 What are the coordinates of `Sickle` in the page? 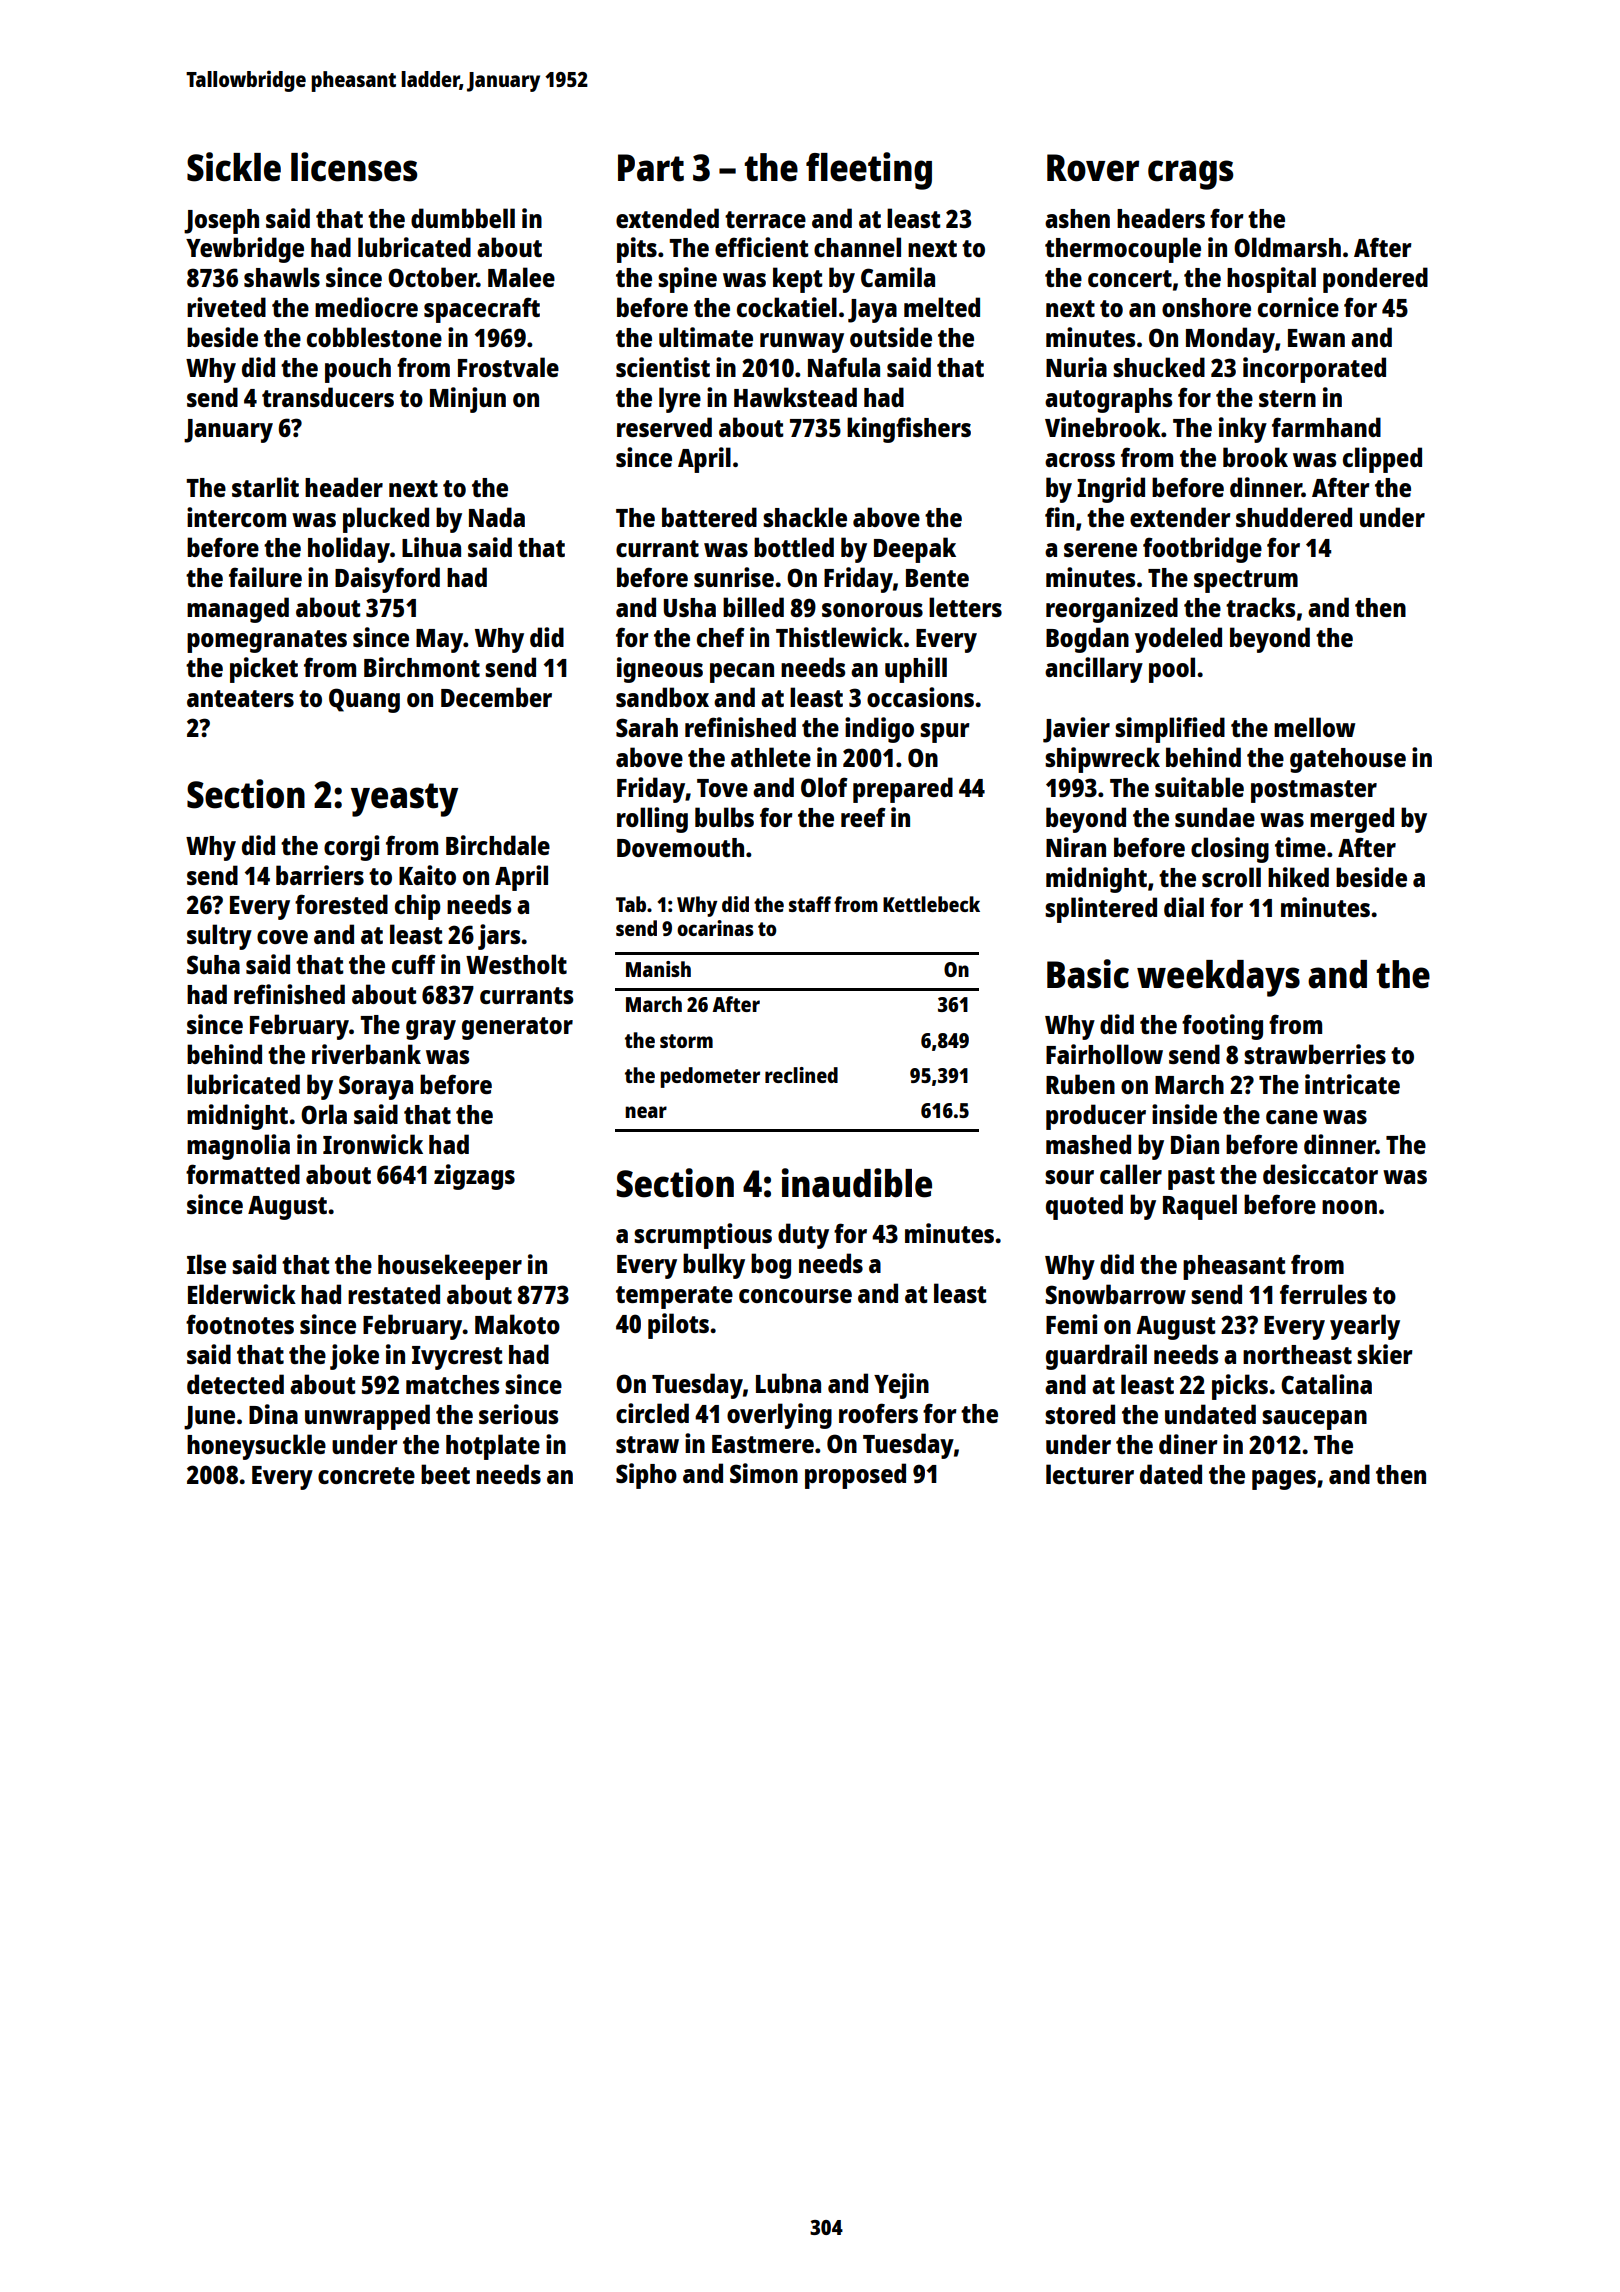 It's located at (234, 167).
